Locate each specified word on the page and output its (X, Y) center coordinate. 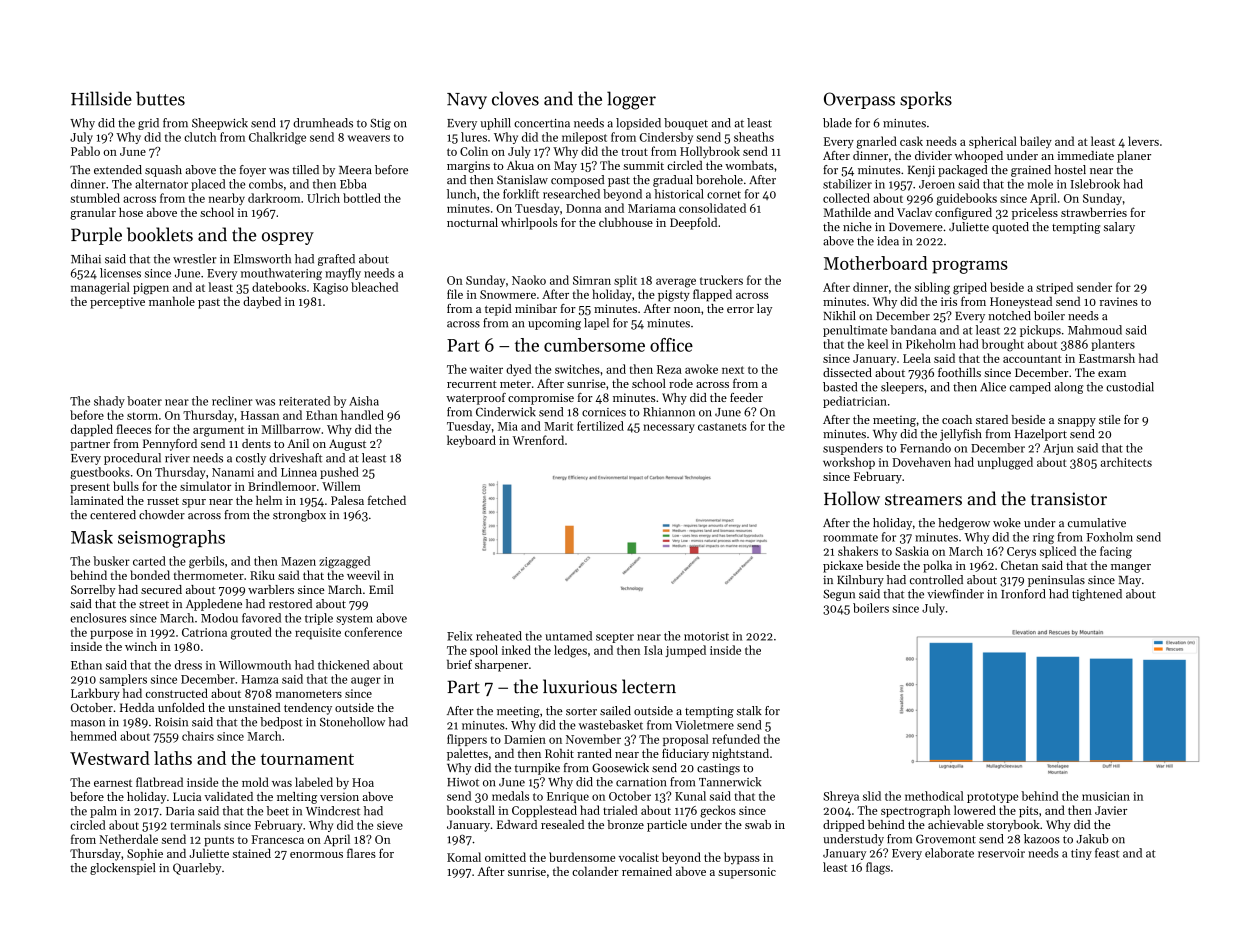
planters (1113, 345)
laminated (97, 500)
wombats (749, 165)
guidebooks (967, 199)
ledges (570, 651)
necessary (669, 428)
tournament (307, 759)
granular (93, 213)
